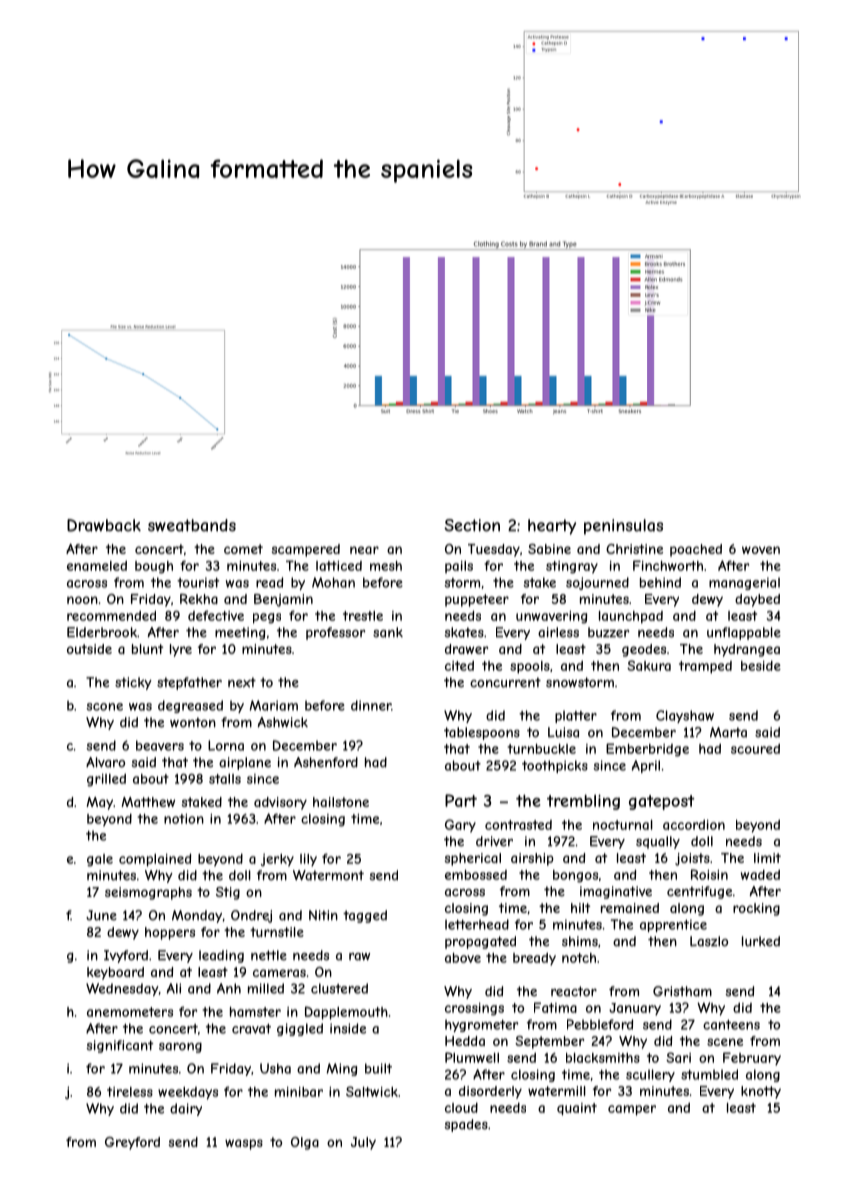 Image resolution: width=847 pixels, height=1201 pixels. Describe the element at coordinates (575, 876) in the page. I see `bongos` at that location.
